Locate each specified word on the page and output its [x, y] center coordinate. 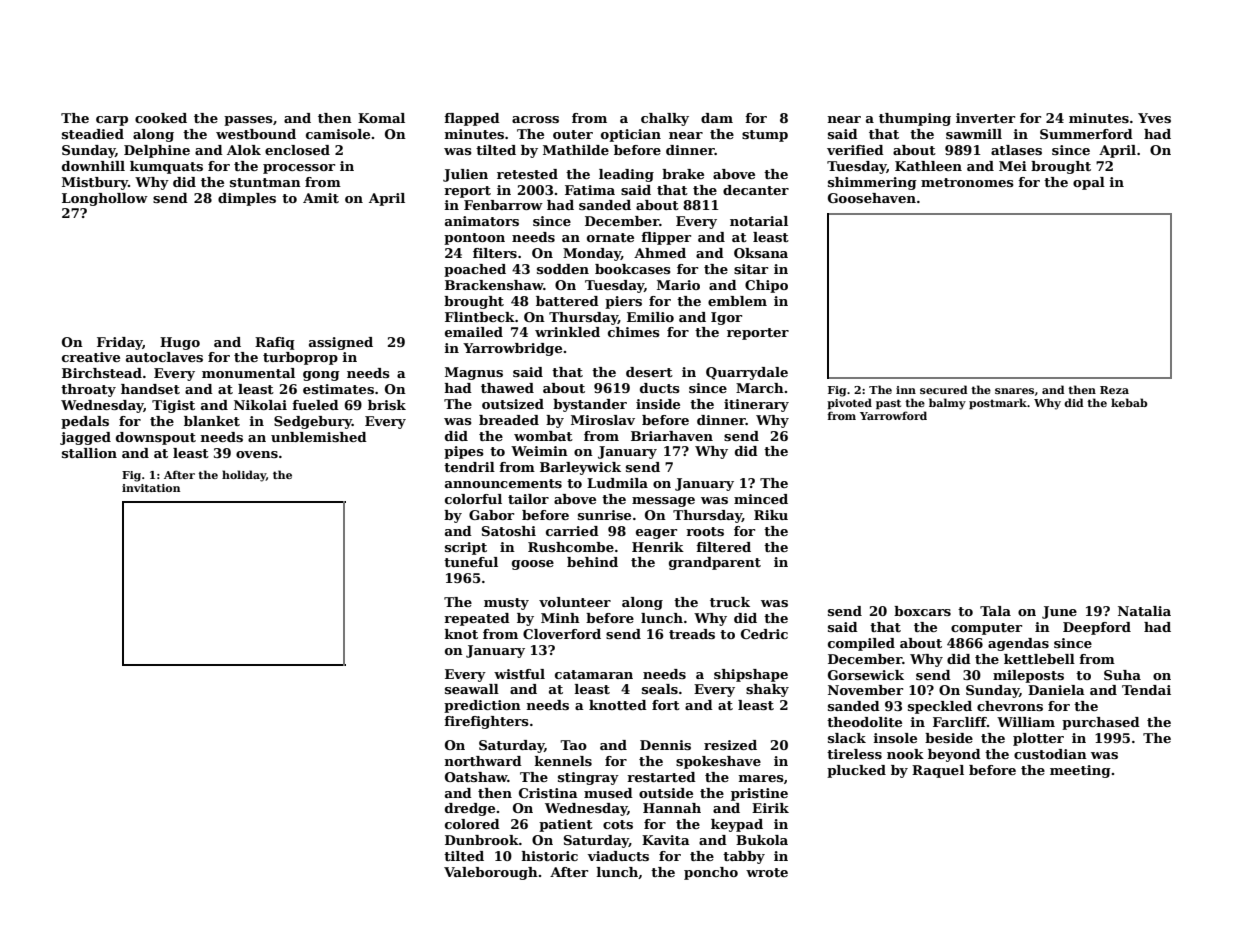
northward [483, 761]
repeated [477, 619]
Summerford [1086, 134]
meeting [1080, 771]
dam [717, 118]
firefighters [486, 722]
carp [112, 121]
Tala [995, 611]
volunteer [575, 602]
